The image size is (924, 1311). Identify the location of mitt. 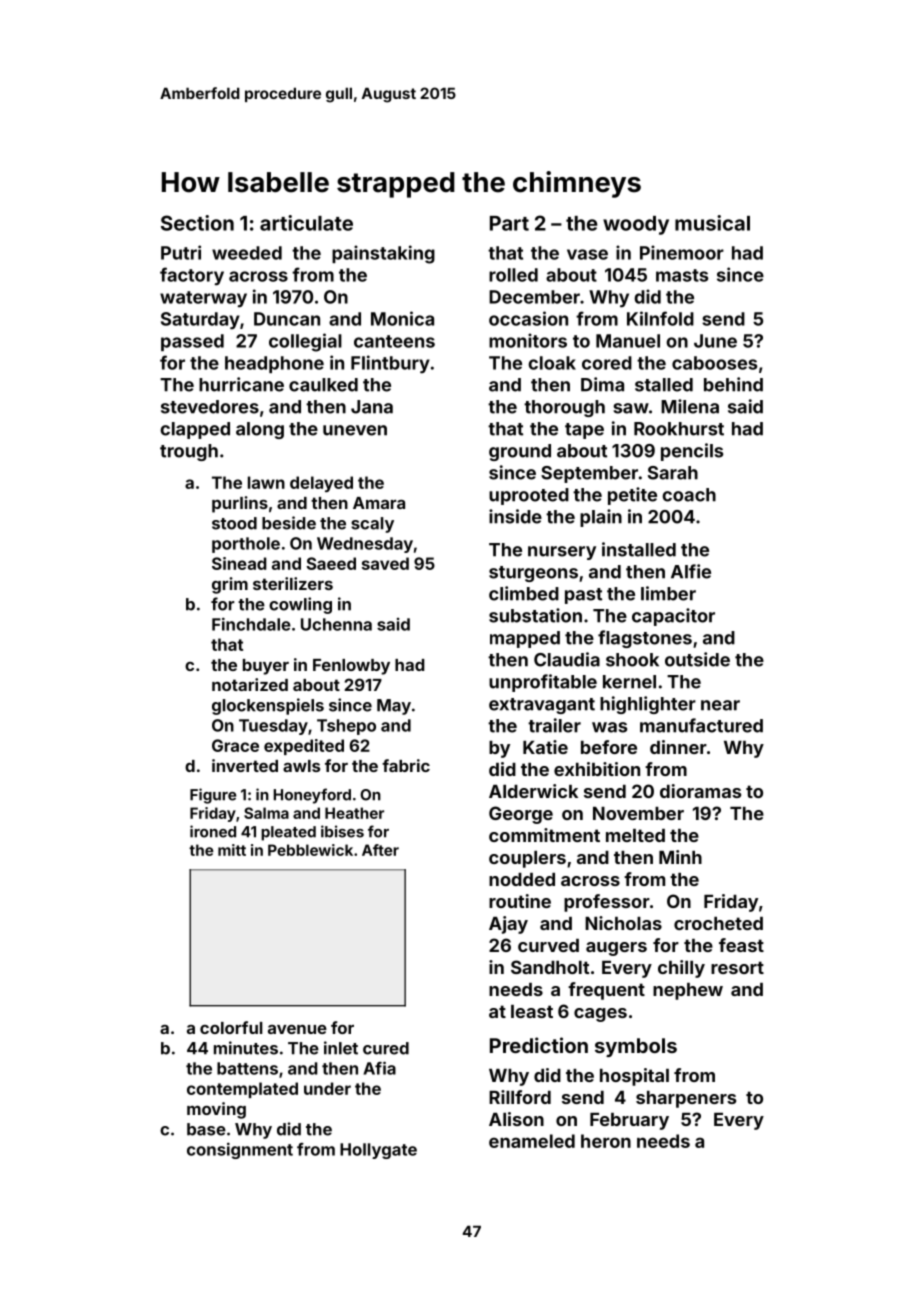
(232, 850).
